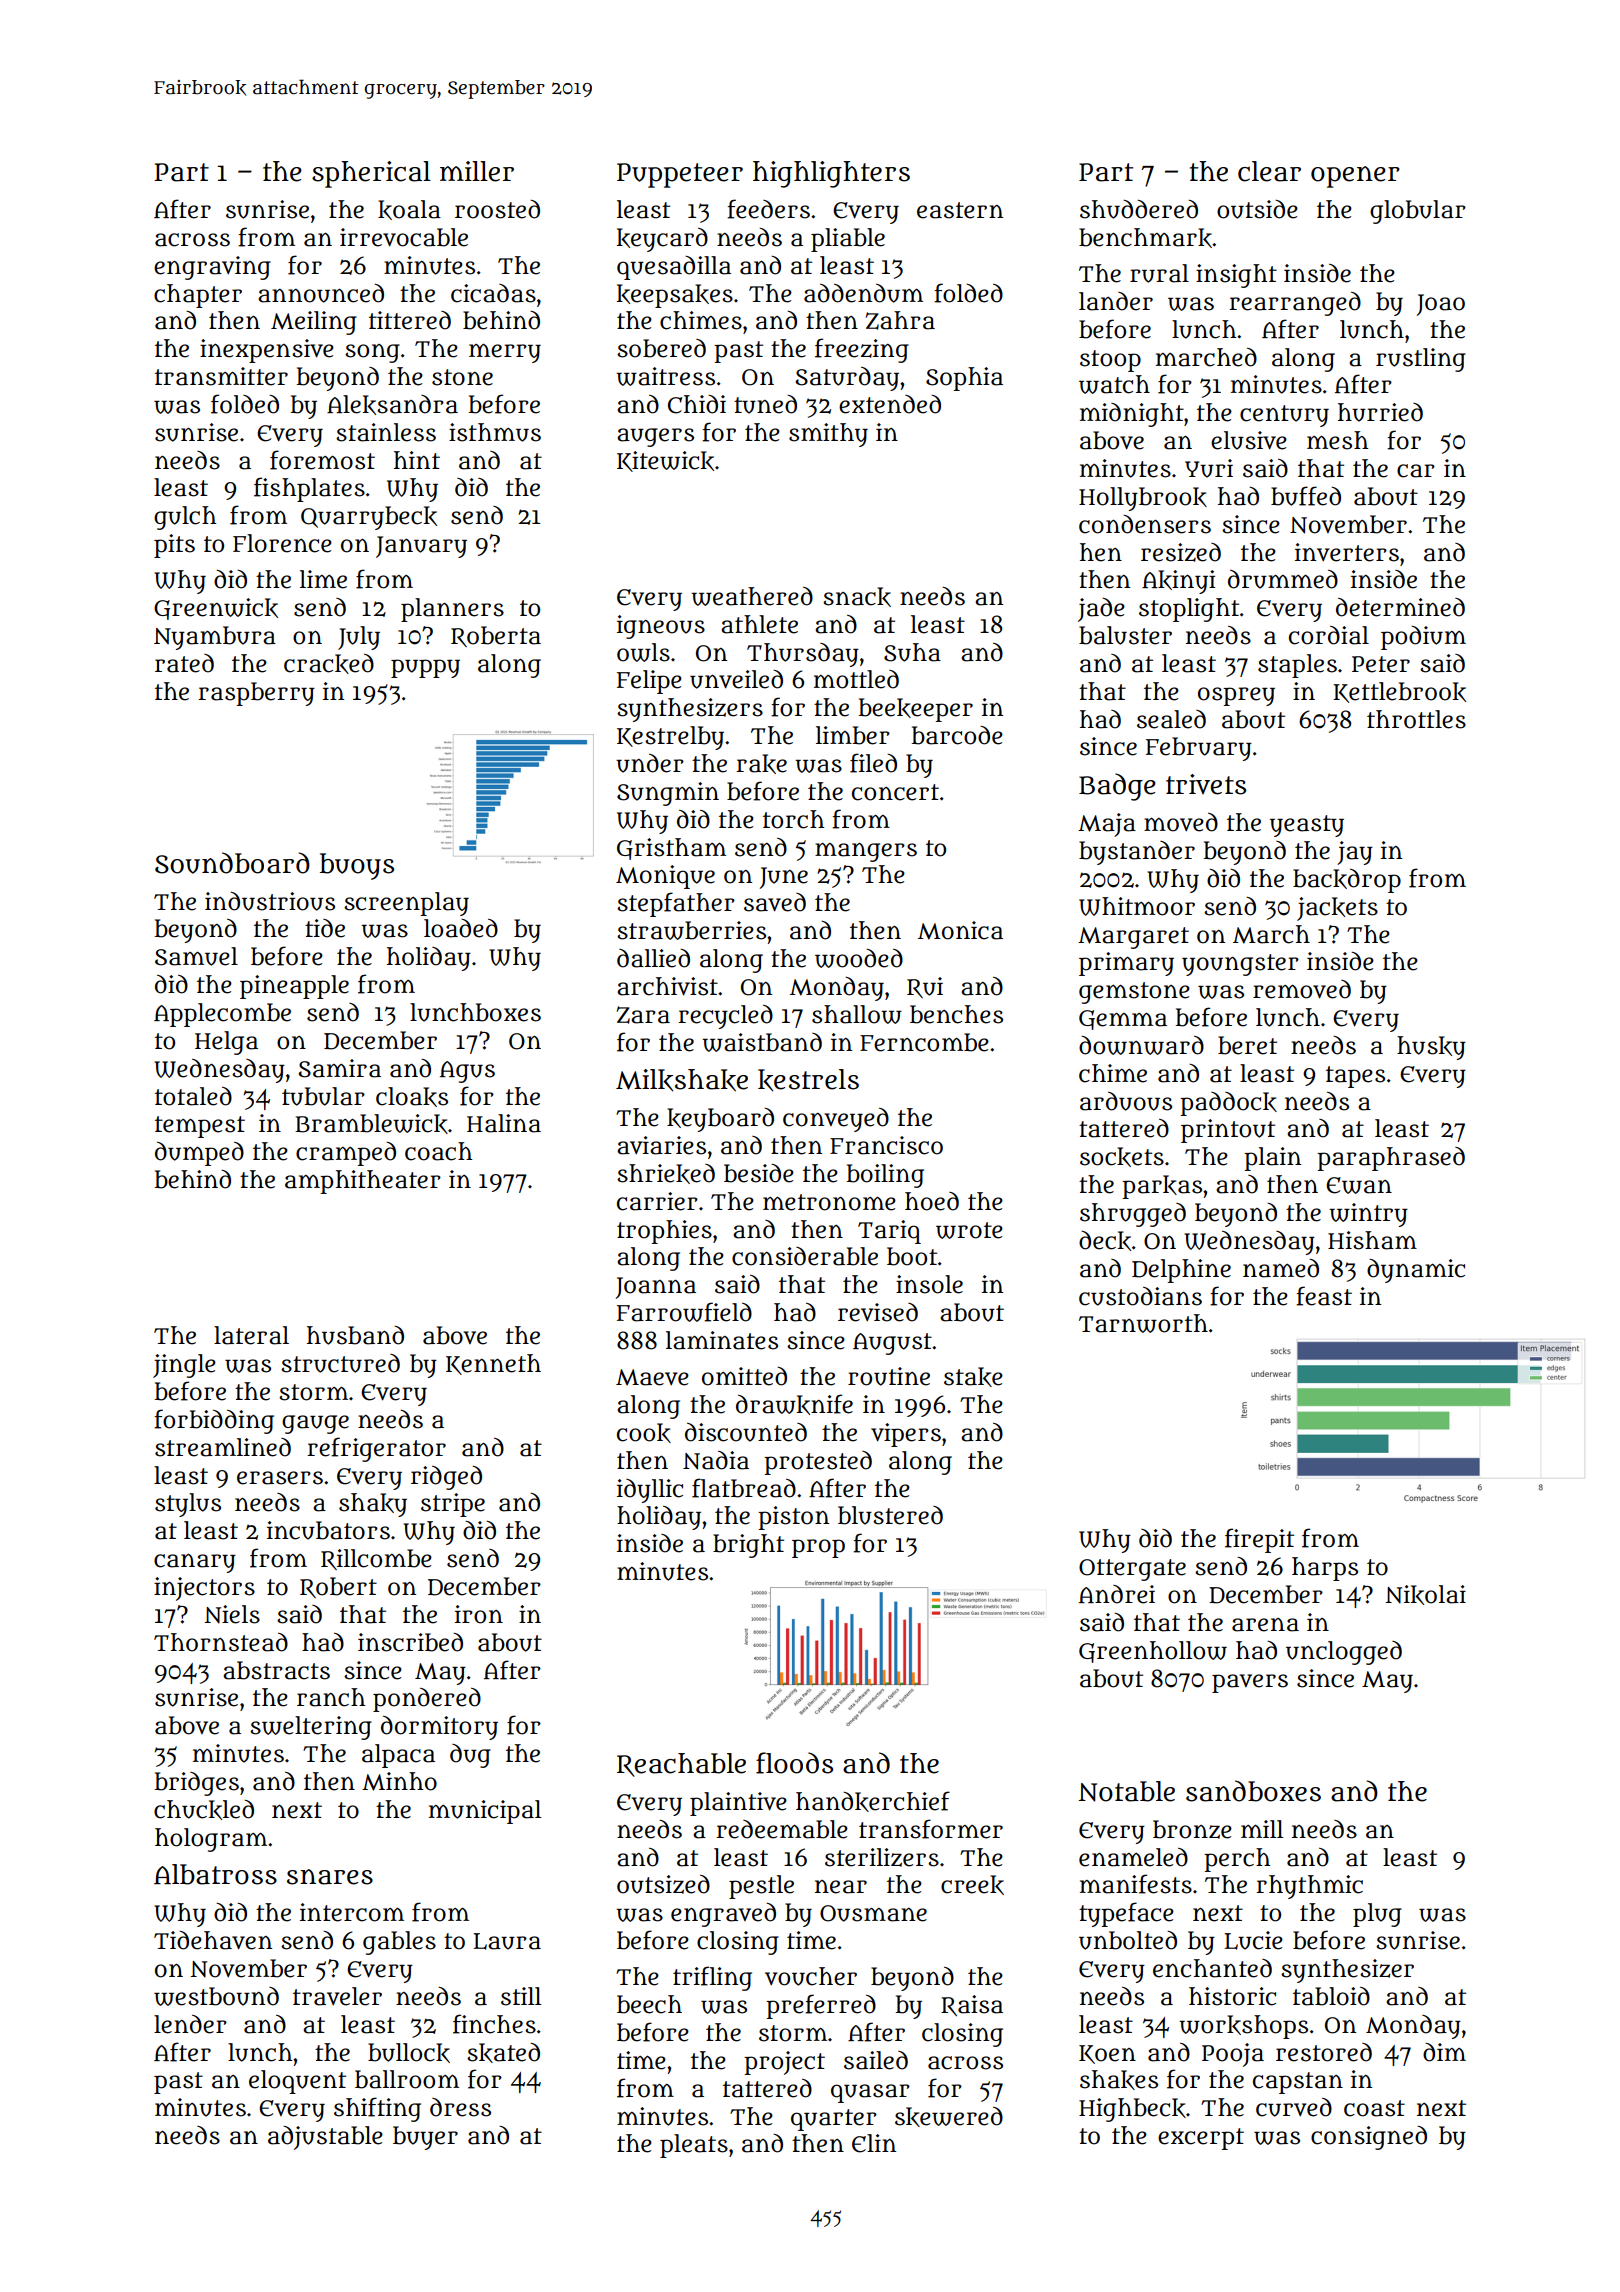 This image has height=2292, width=1620. Describe the element at coordinates (196, 1784) in the image. I see `bridges` at that location.
